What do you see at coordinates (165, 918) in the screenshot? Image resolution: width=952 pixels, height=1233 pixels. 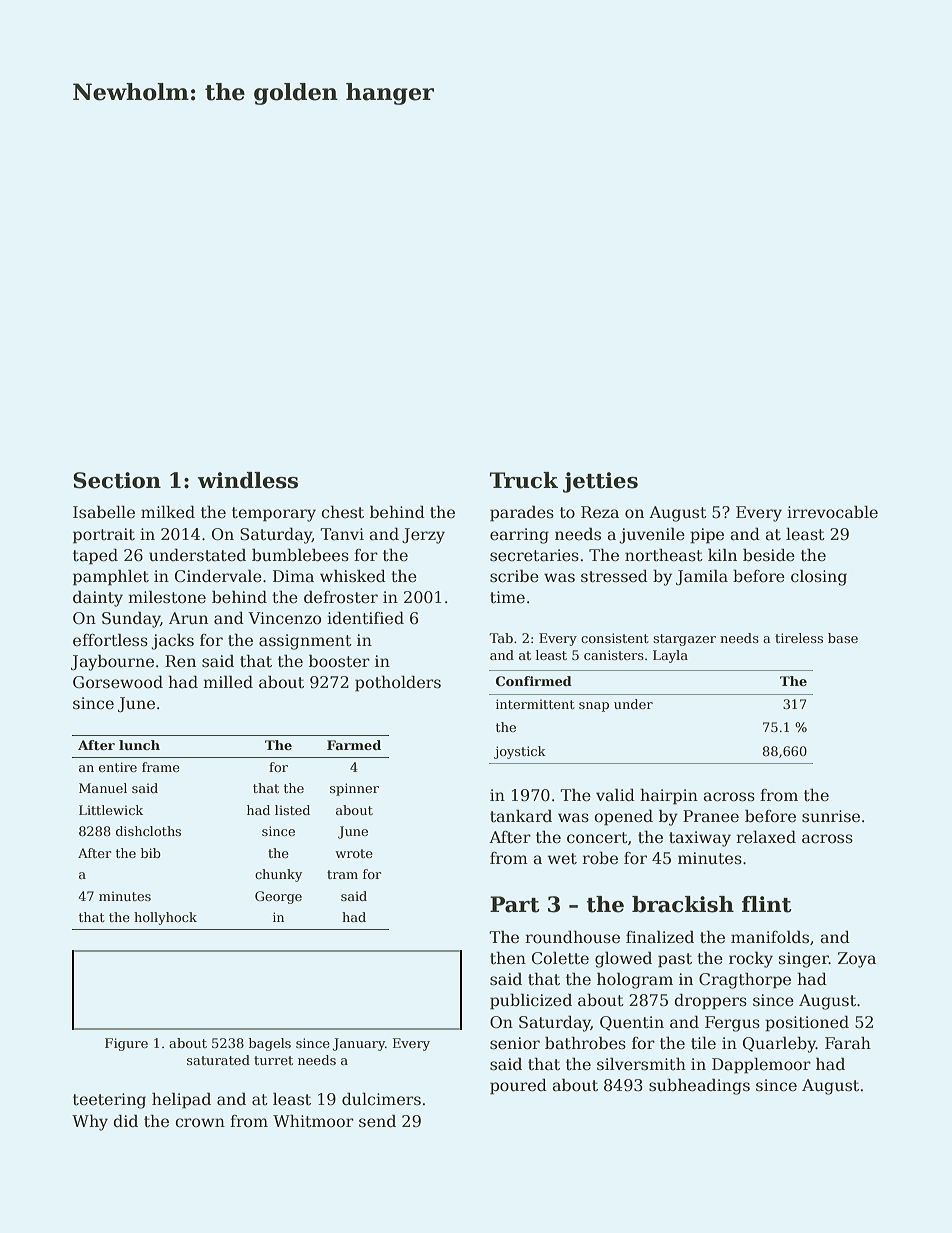 I see `hollyhock` at bounding box center [165, 918].
